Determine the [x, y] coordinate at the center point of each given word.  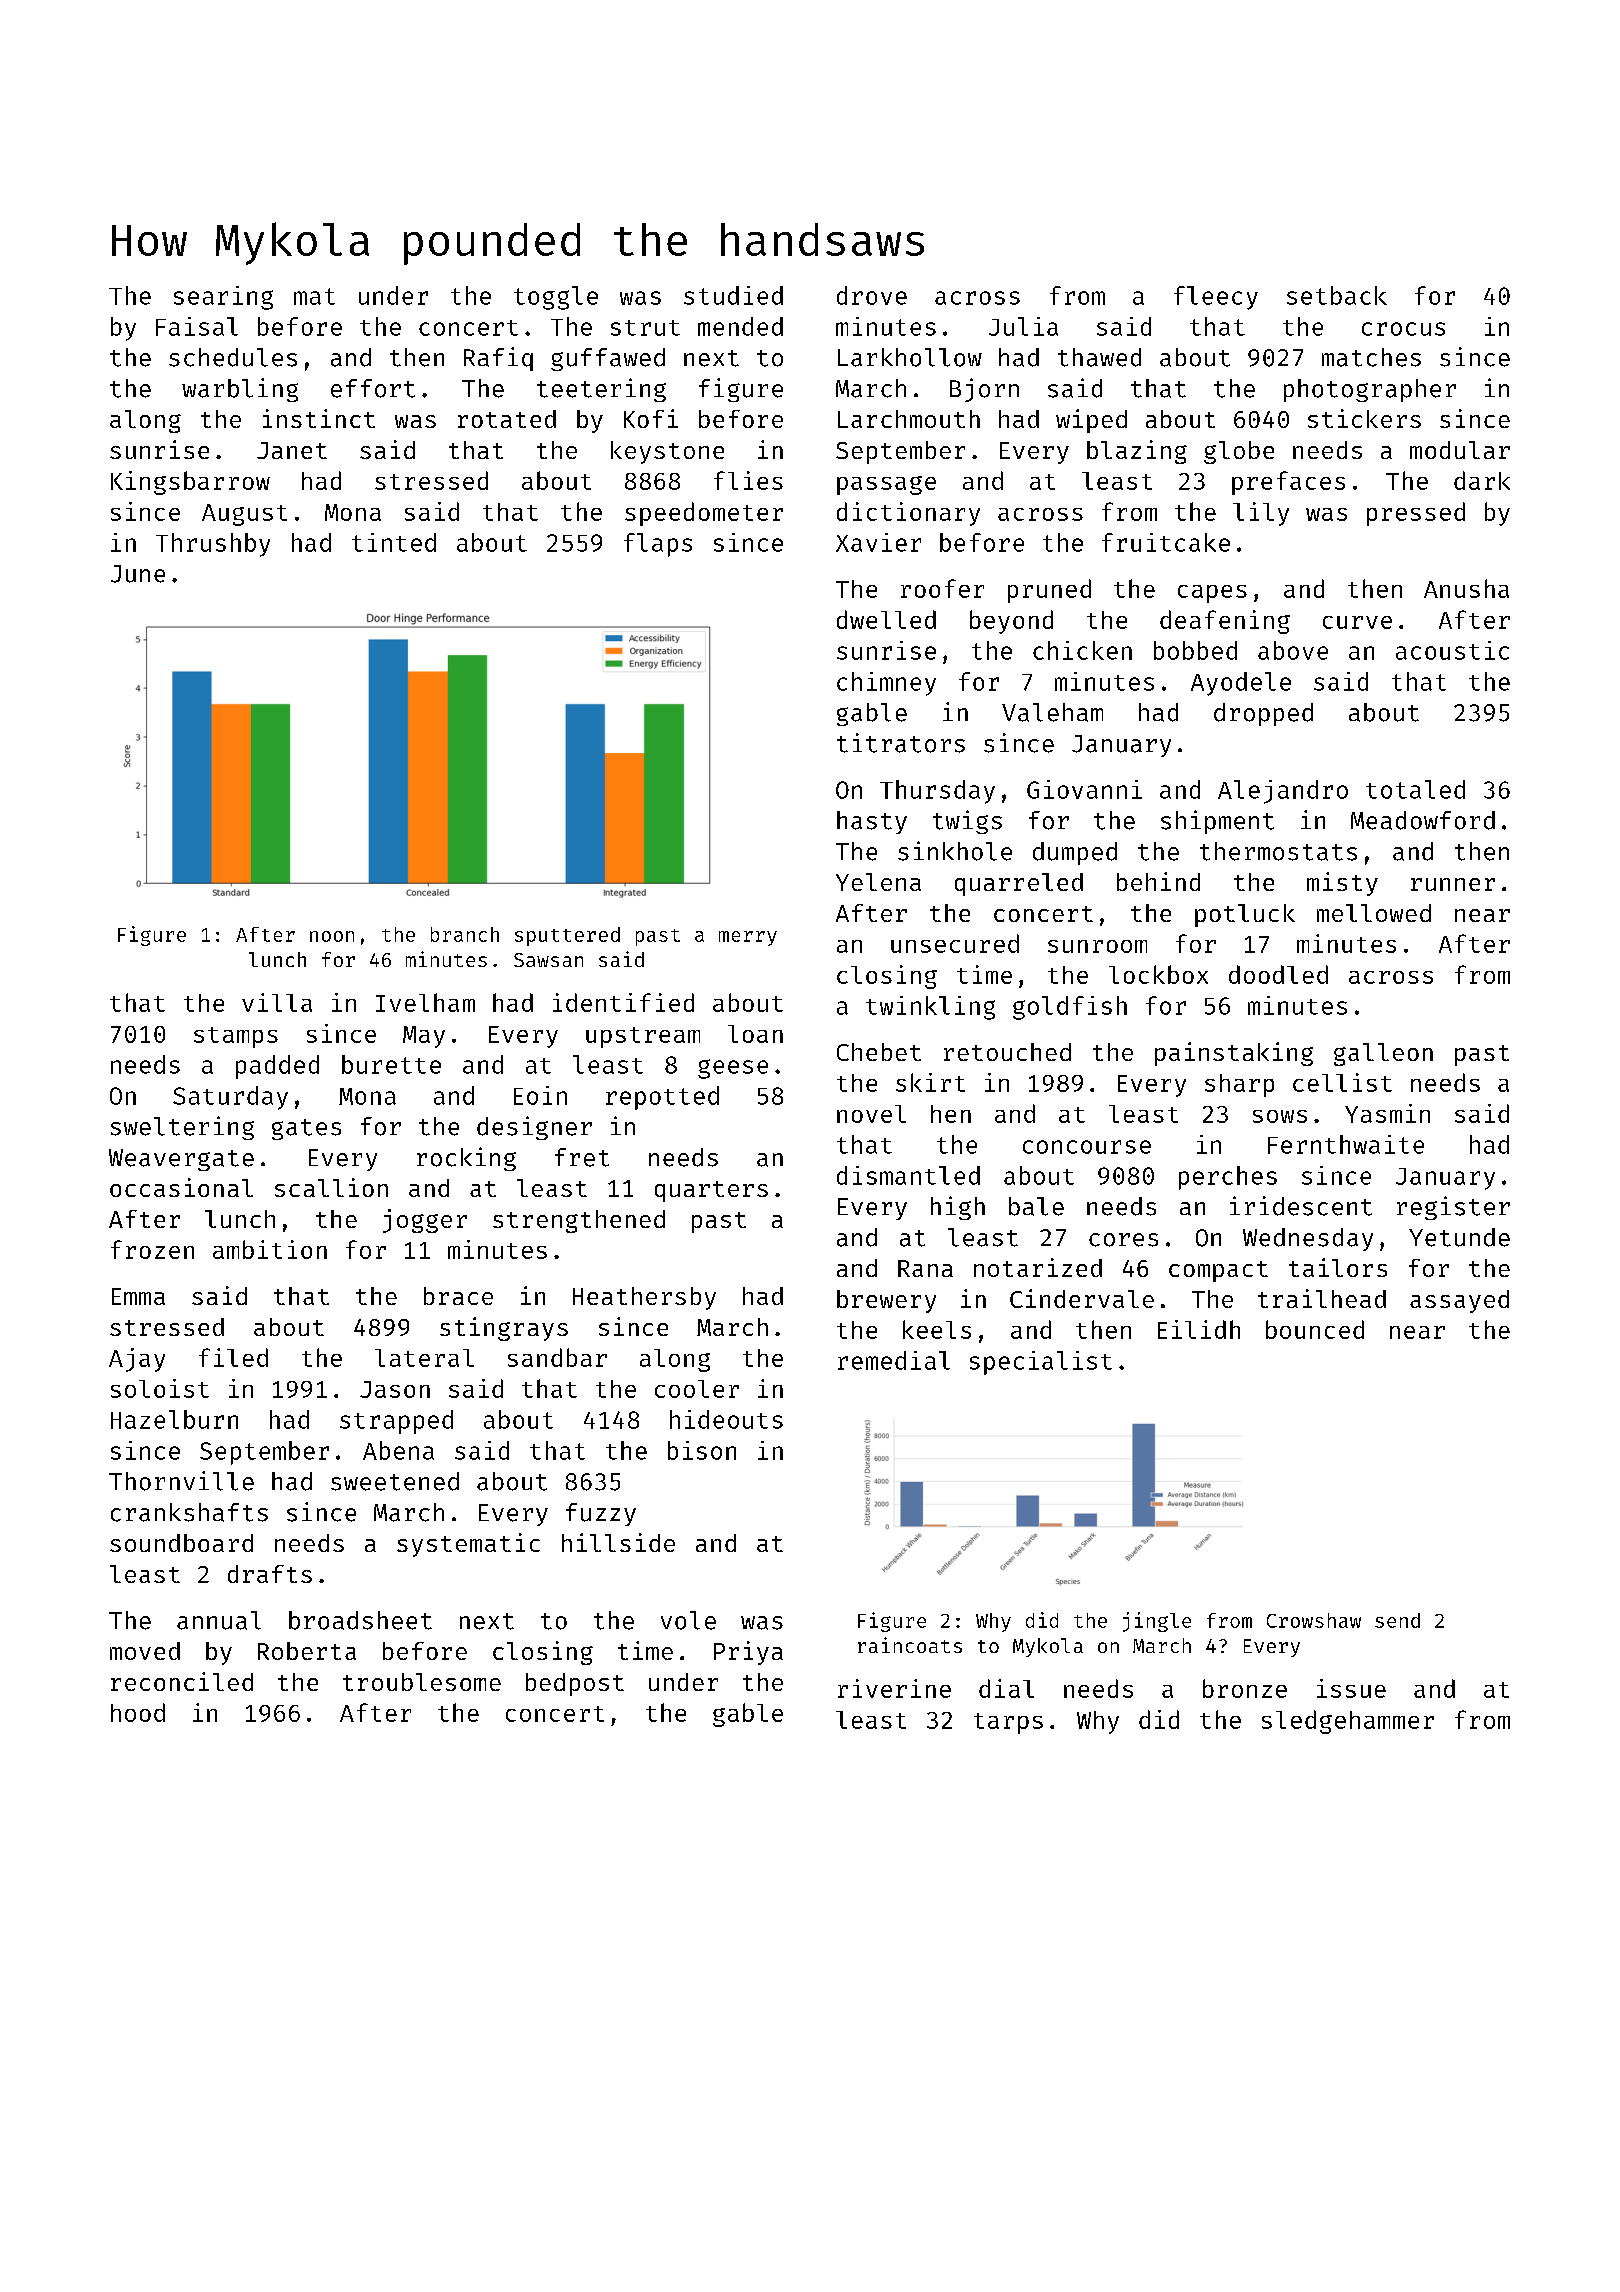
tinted [394, 542]
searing [223, 298]
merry [748, 938]
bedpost [575, 1684]
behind [1158, 881]
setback [1337, 295]
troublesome [422, 1682]
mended [740, 326]
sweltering [182, 1128]
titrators [901, 743]
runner [1453, 884]
